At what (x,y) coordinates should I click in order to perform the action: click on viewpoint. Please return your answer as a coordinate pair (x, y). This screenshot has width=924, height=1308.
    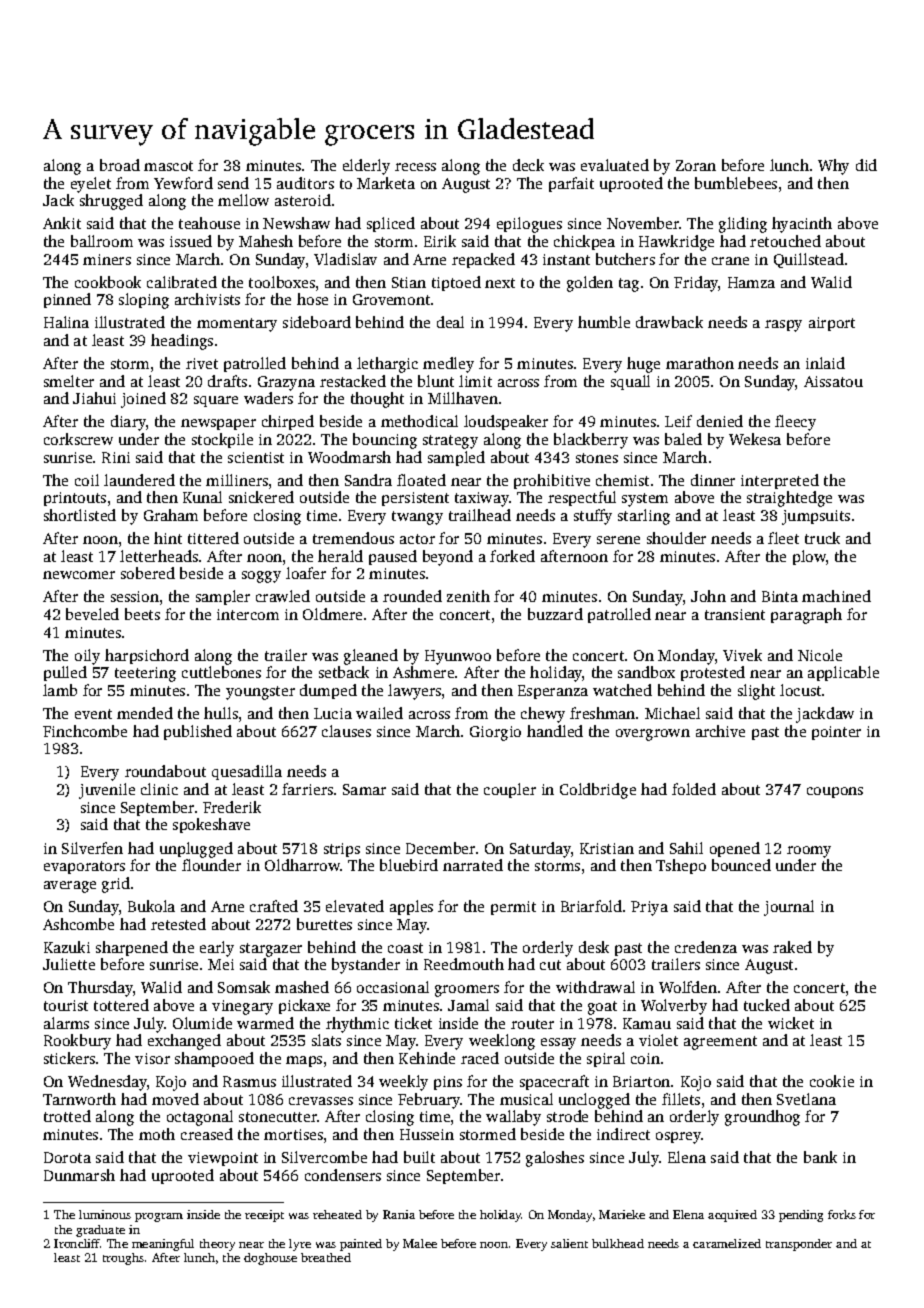
    Looking at the image, I should click on (223, 1159).
